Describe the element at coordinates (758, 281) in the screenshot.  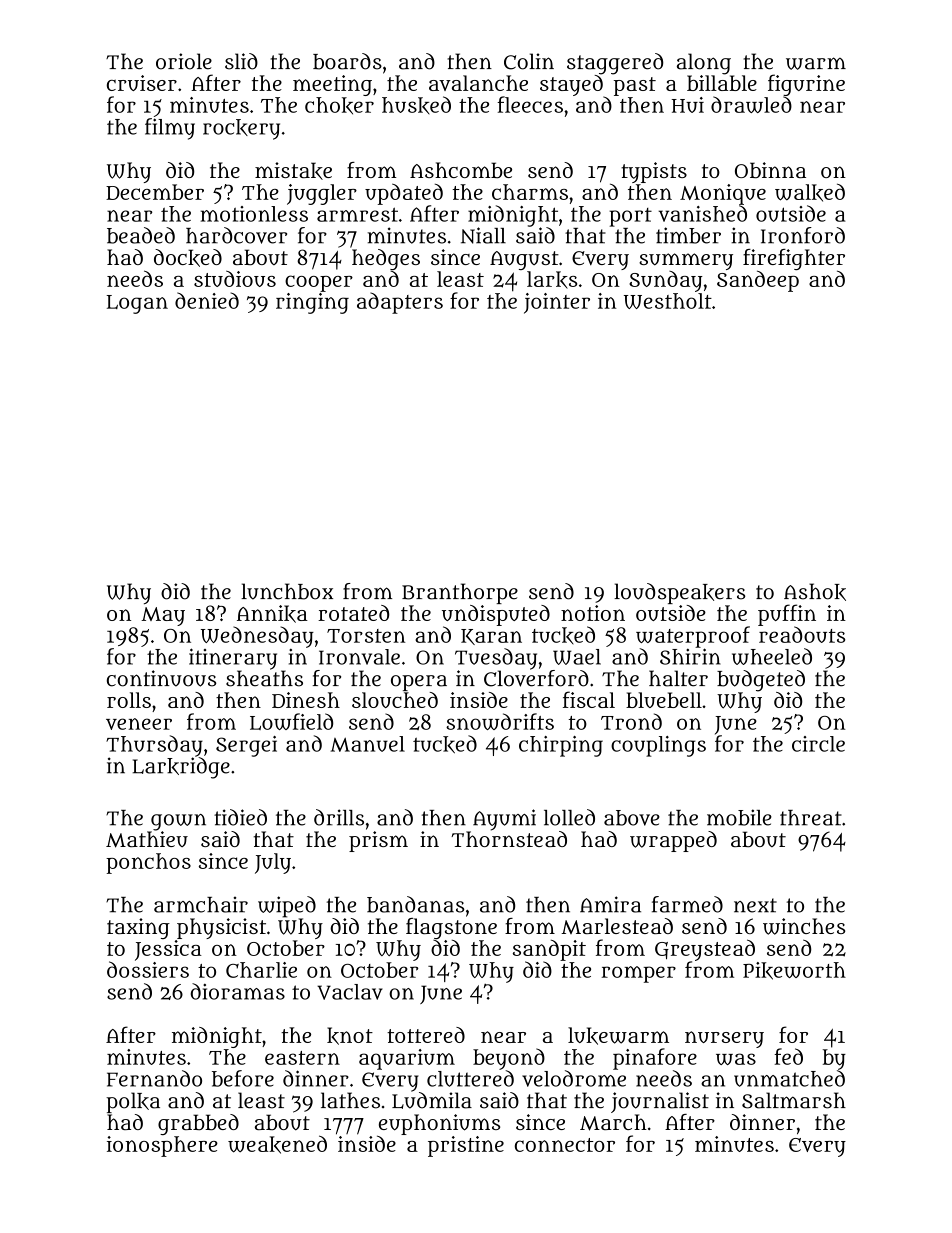
I see `Sandeep` at that location.
